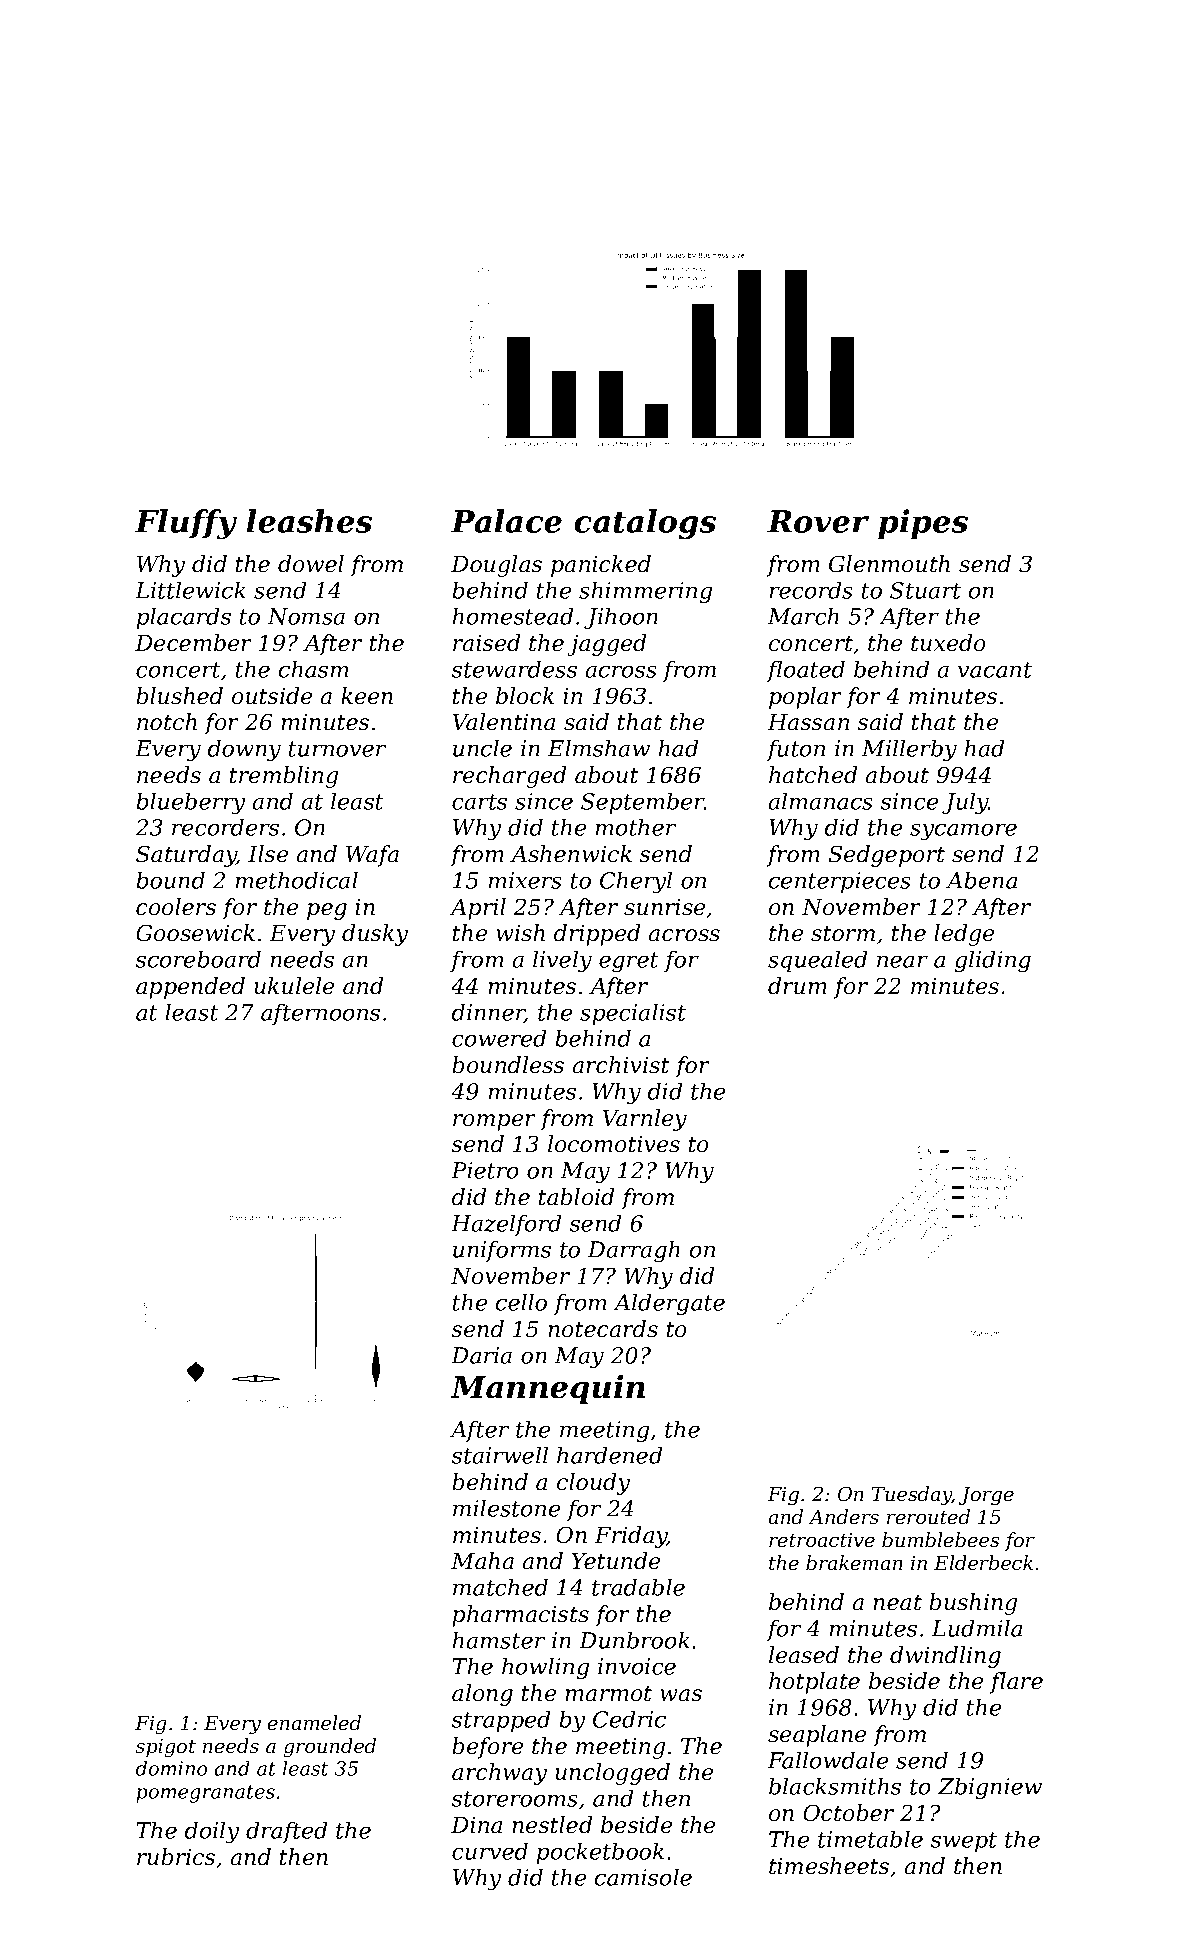 This screenshot has width=1180, height=1943. I want to click on Darragh, so click(634, 1251).
